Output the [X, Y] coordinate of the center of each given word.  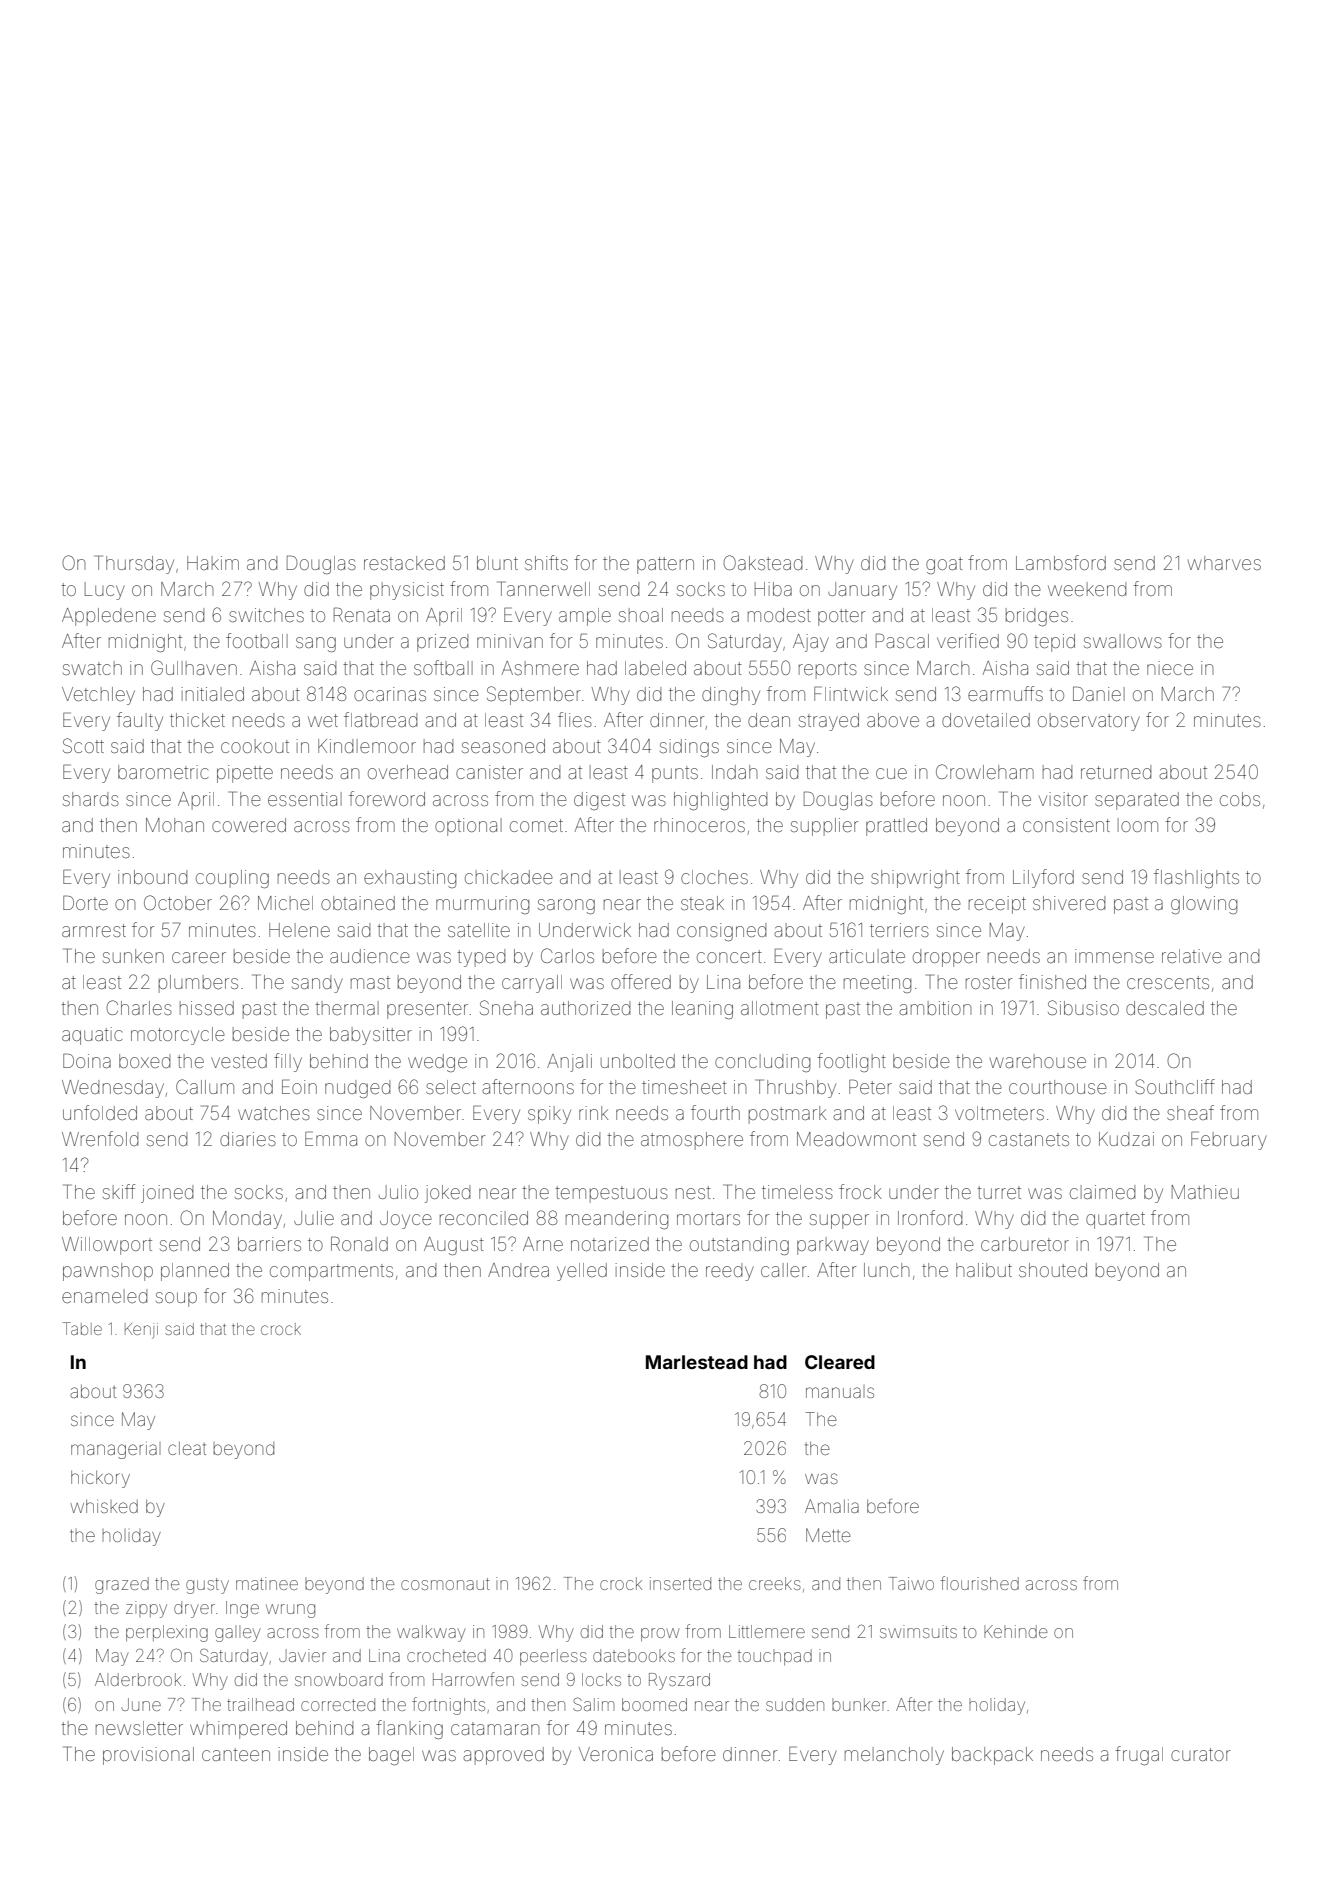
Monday [247, 1220]
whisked [104, 1506]
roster [989, 982]
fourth [715, 1112]
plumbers [198, 984]
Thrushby [796, 1088]
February [1229, 1140]
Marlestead [697, 1362]
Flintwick [851, 693]
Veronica [616, 1754]
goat [944, 565]
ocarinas [390, 694]
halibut [984, 1270]
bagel [391, 1756]
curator [1200, 1754]
